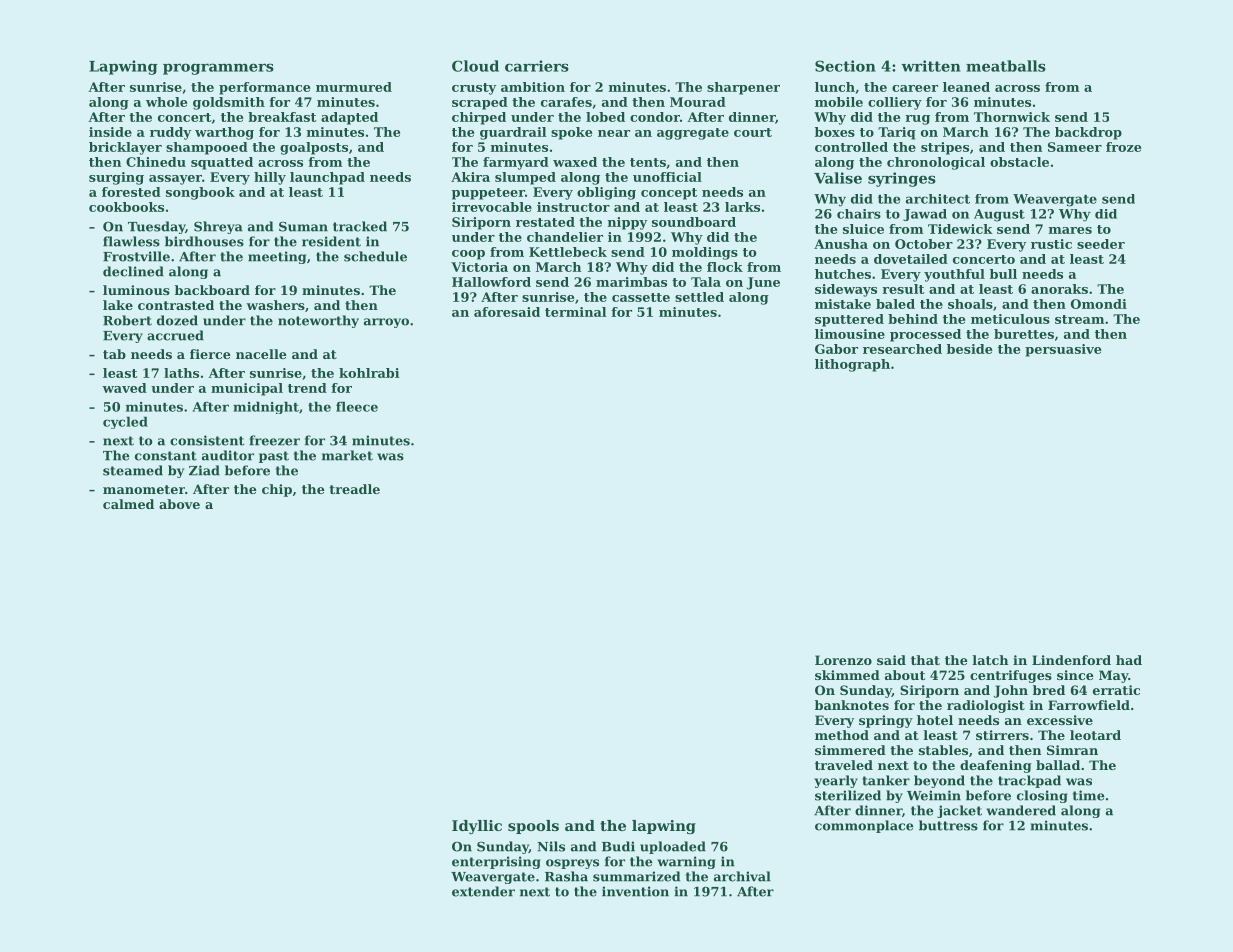 This document has width=1233, height=952. What do you see at coordinates (179, 504) in the document?
I see `above` at bounding box center [179, 504].
